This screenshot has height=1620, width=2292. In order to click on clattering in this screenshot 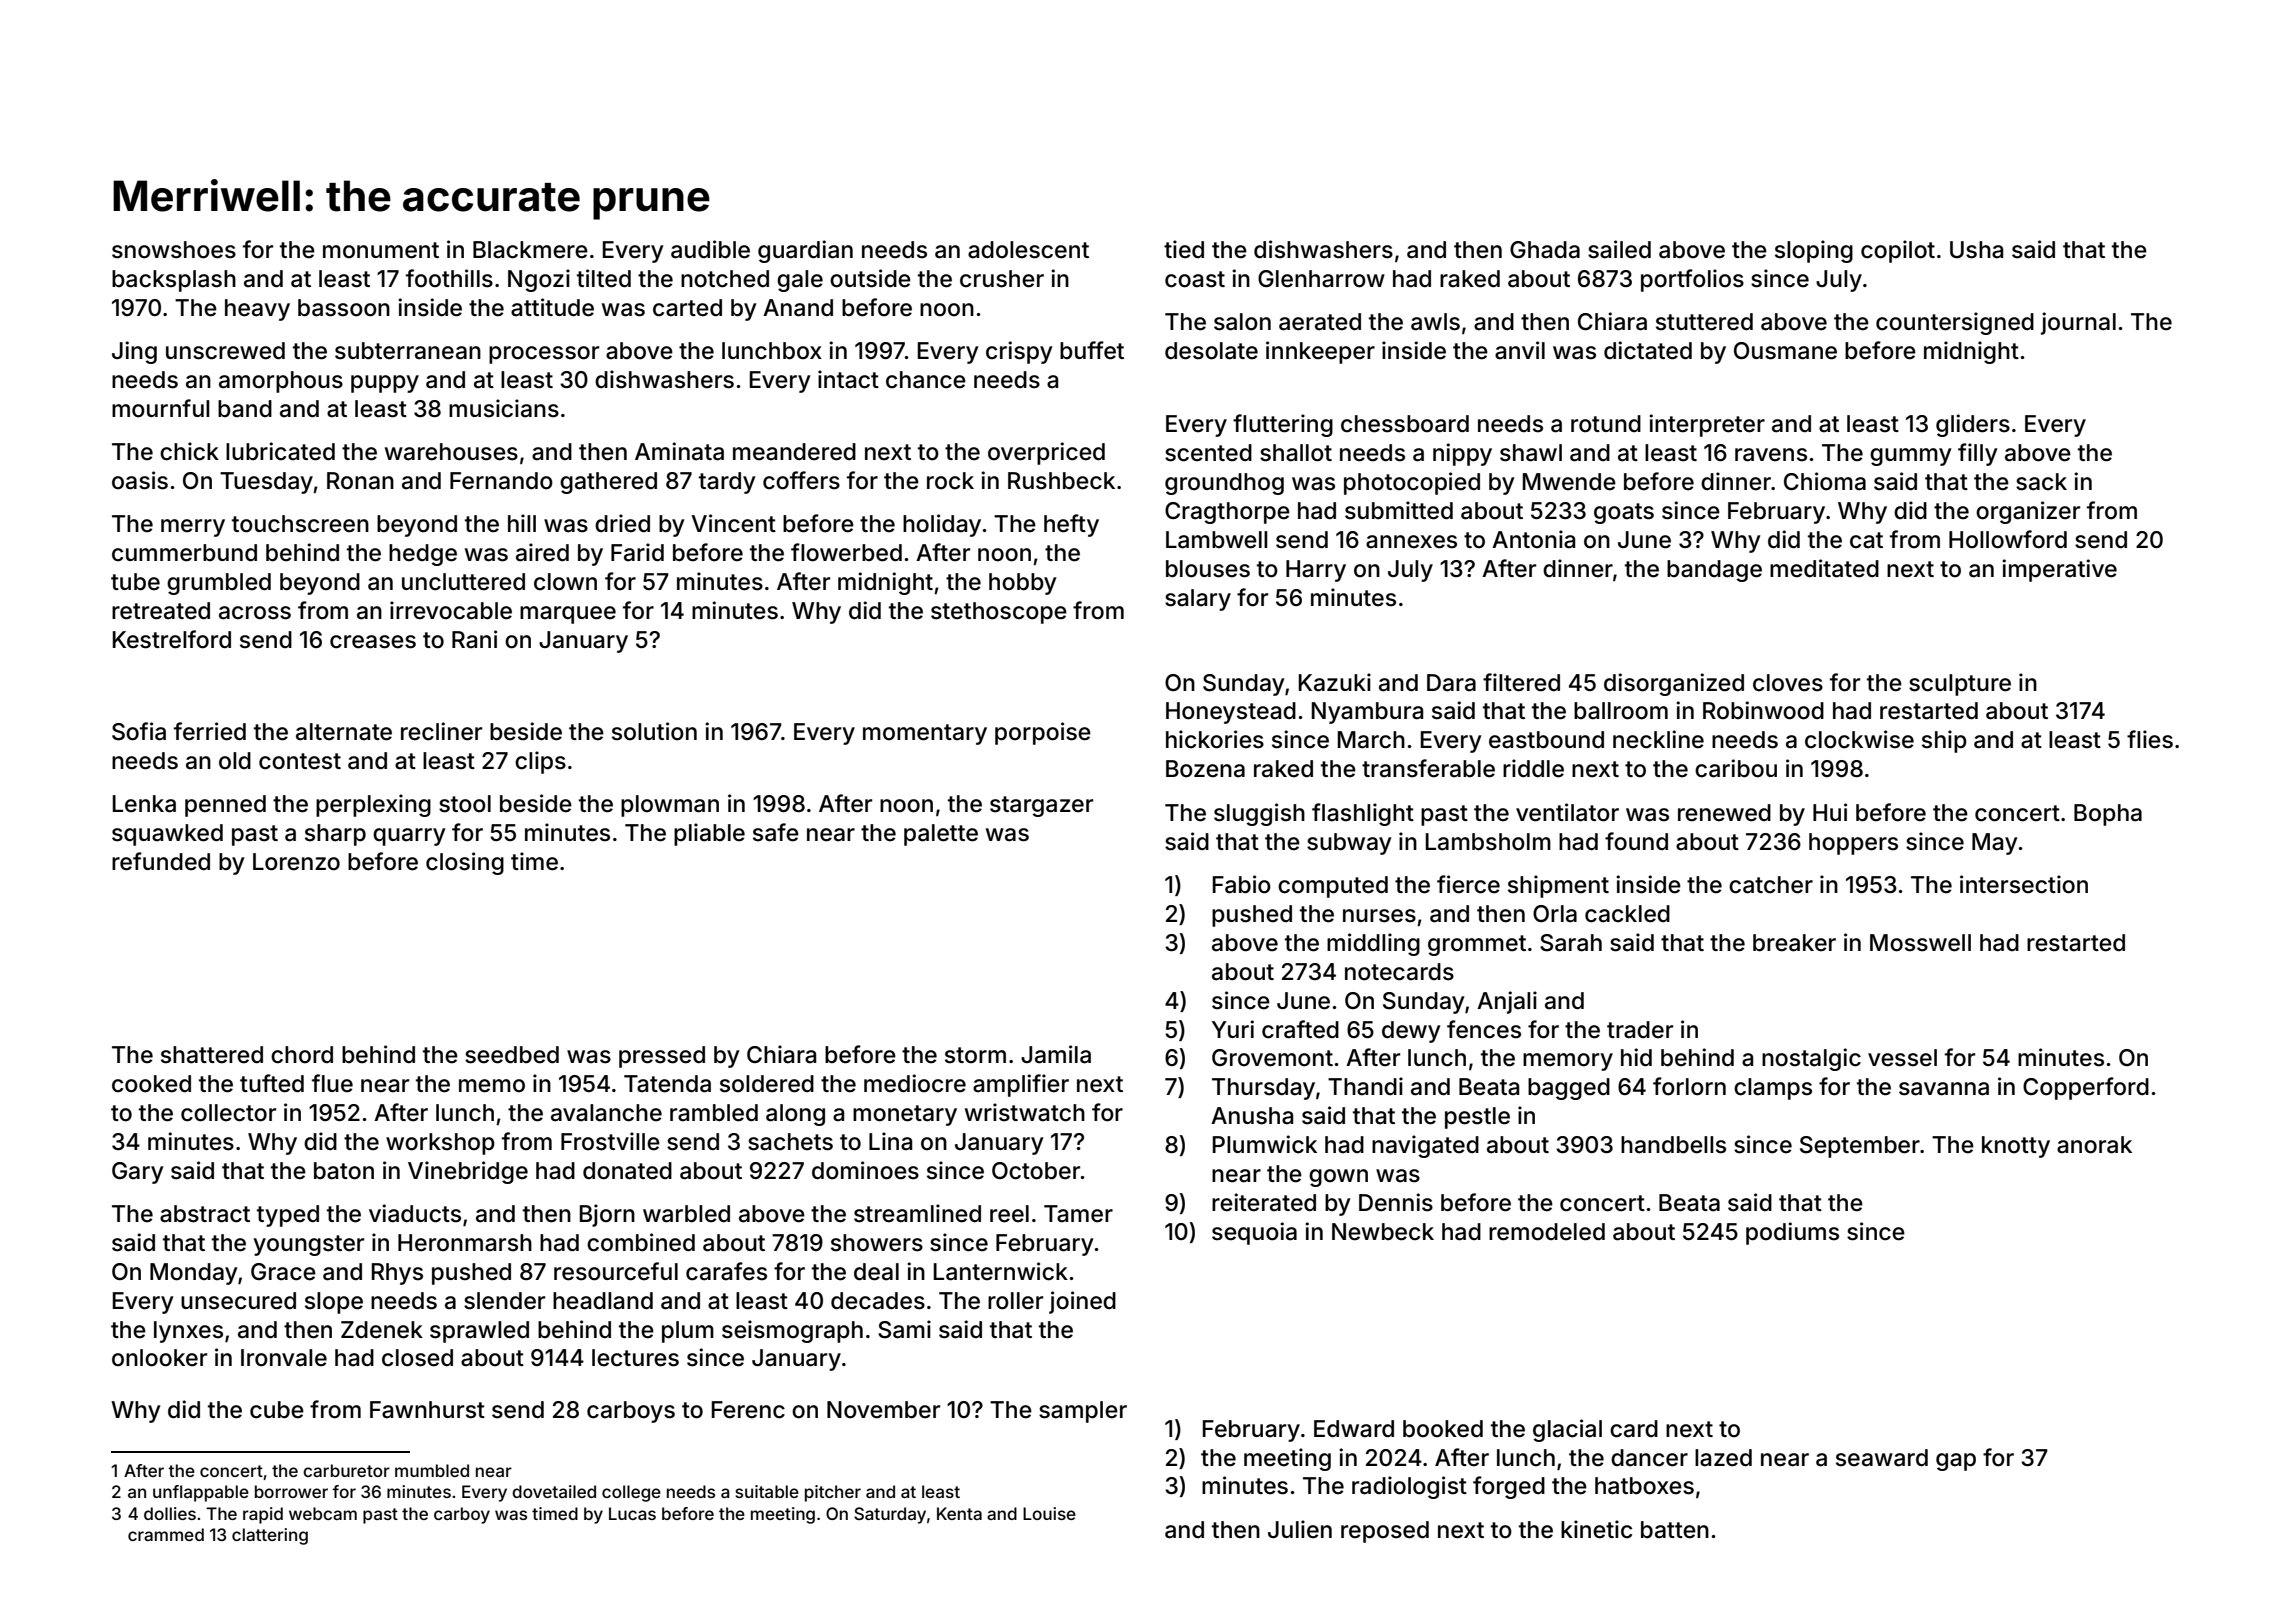, I will do `click(270, 1536)`.
